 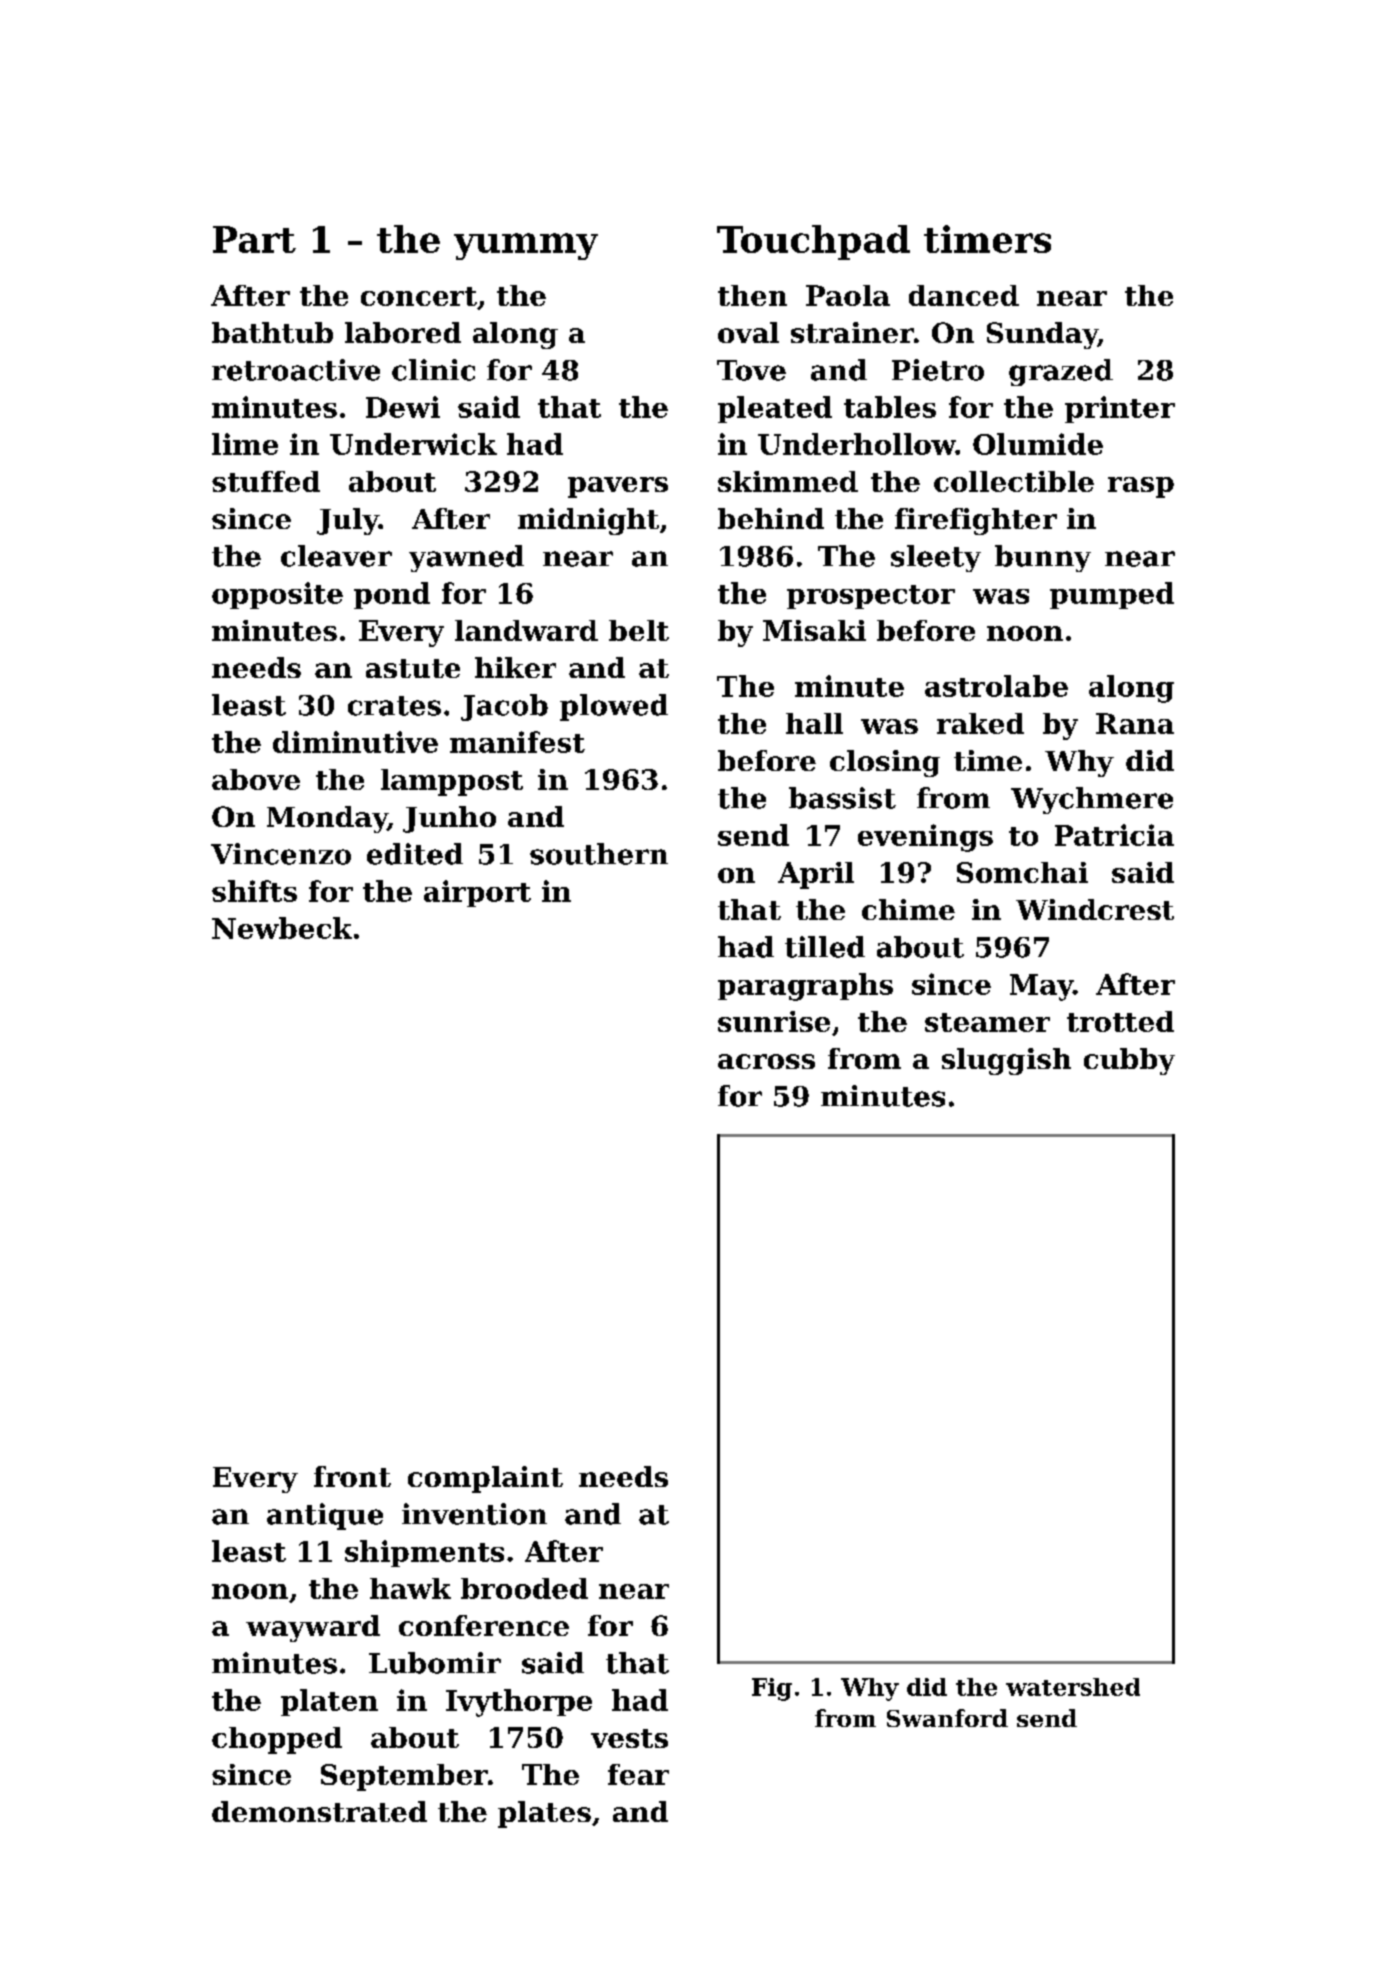 I want to click on fear, so click(x=638, y=1774).
